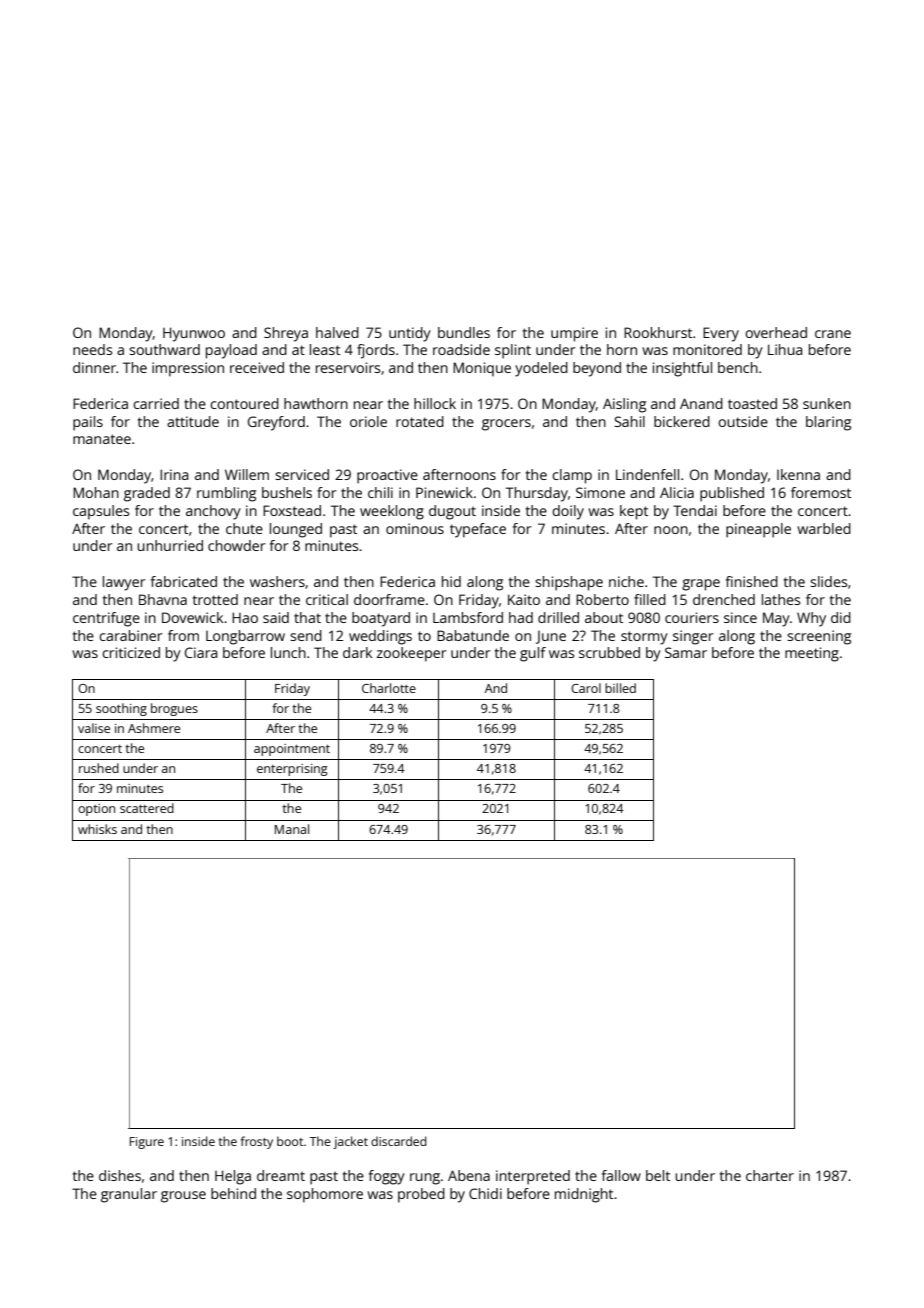 The width and height of the screenshot is (924, 1308). Describe the element at coordinates (194, 334) in the screenshot. I see `Hyunwoo` at that location.
